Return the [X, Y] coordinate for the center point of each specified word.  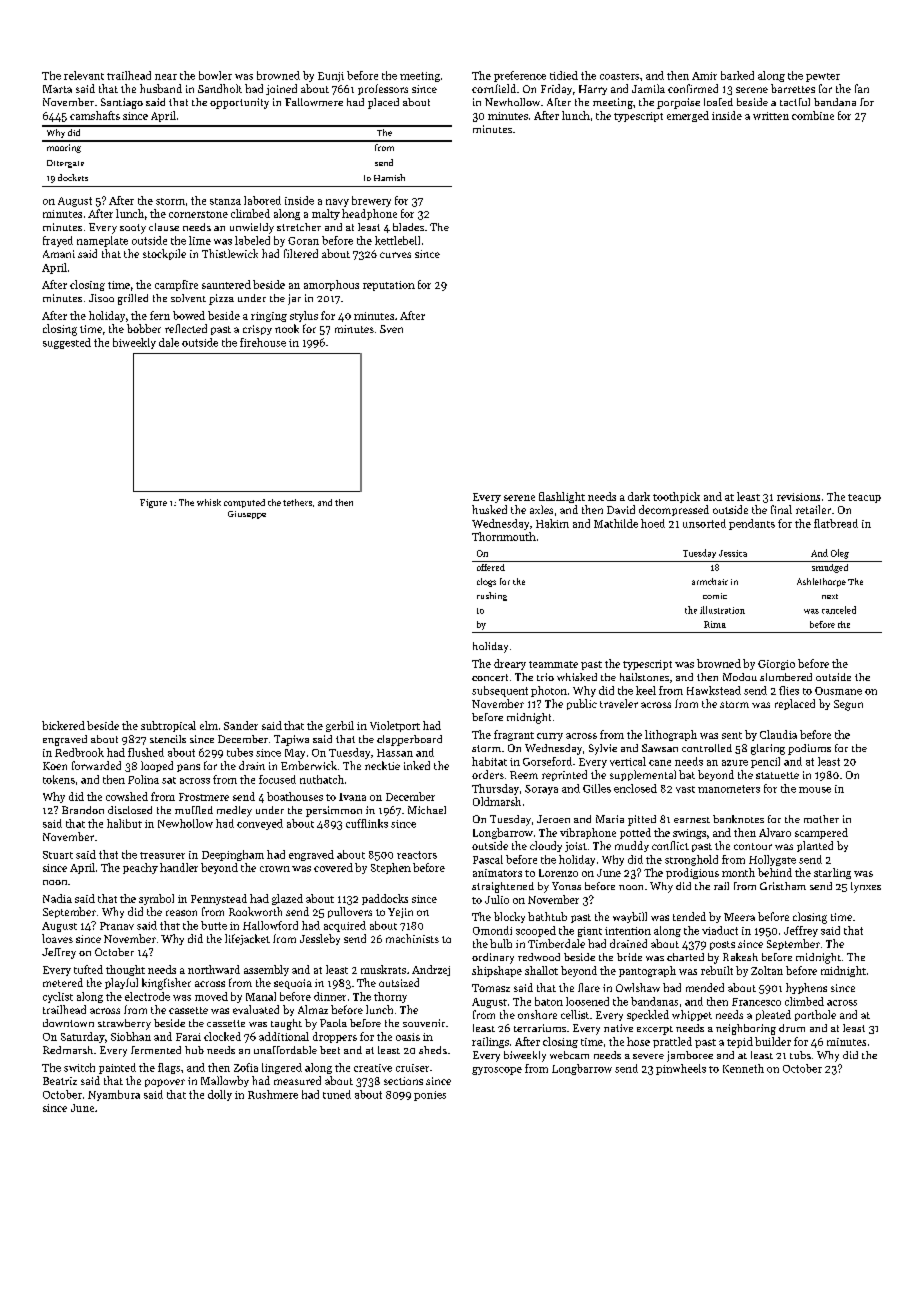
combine [813, 115]
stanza [225, 201]
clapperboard [409, 740]
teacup [864, 498]
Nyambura [114, 1095]
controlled [707, 748]
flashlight [562, 497]
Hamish [389, 177]
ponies [430, 1096]
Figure [153, 503]
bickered [63, 725]
